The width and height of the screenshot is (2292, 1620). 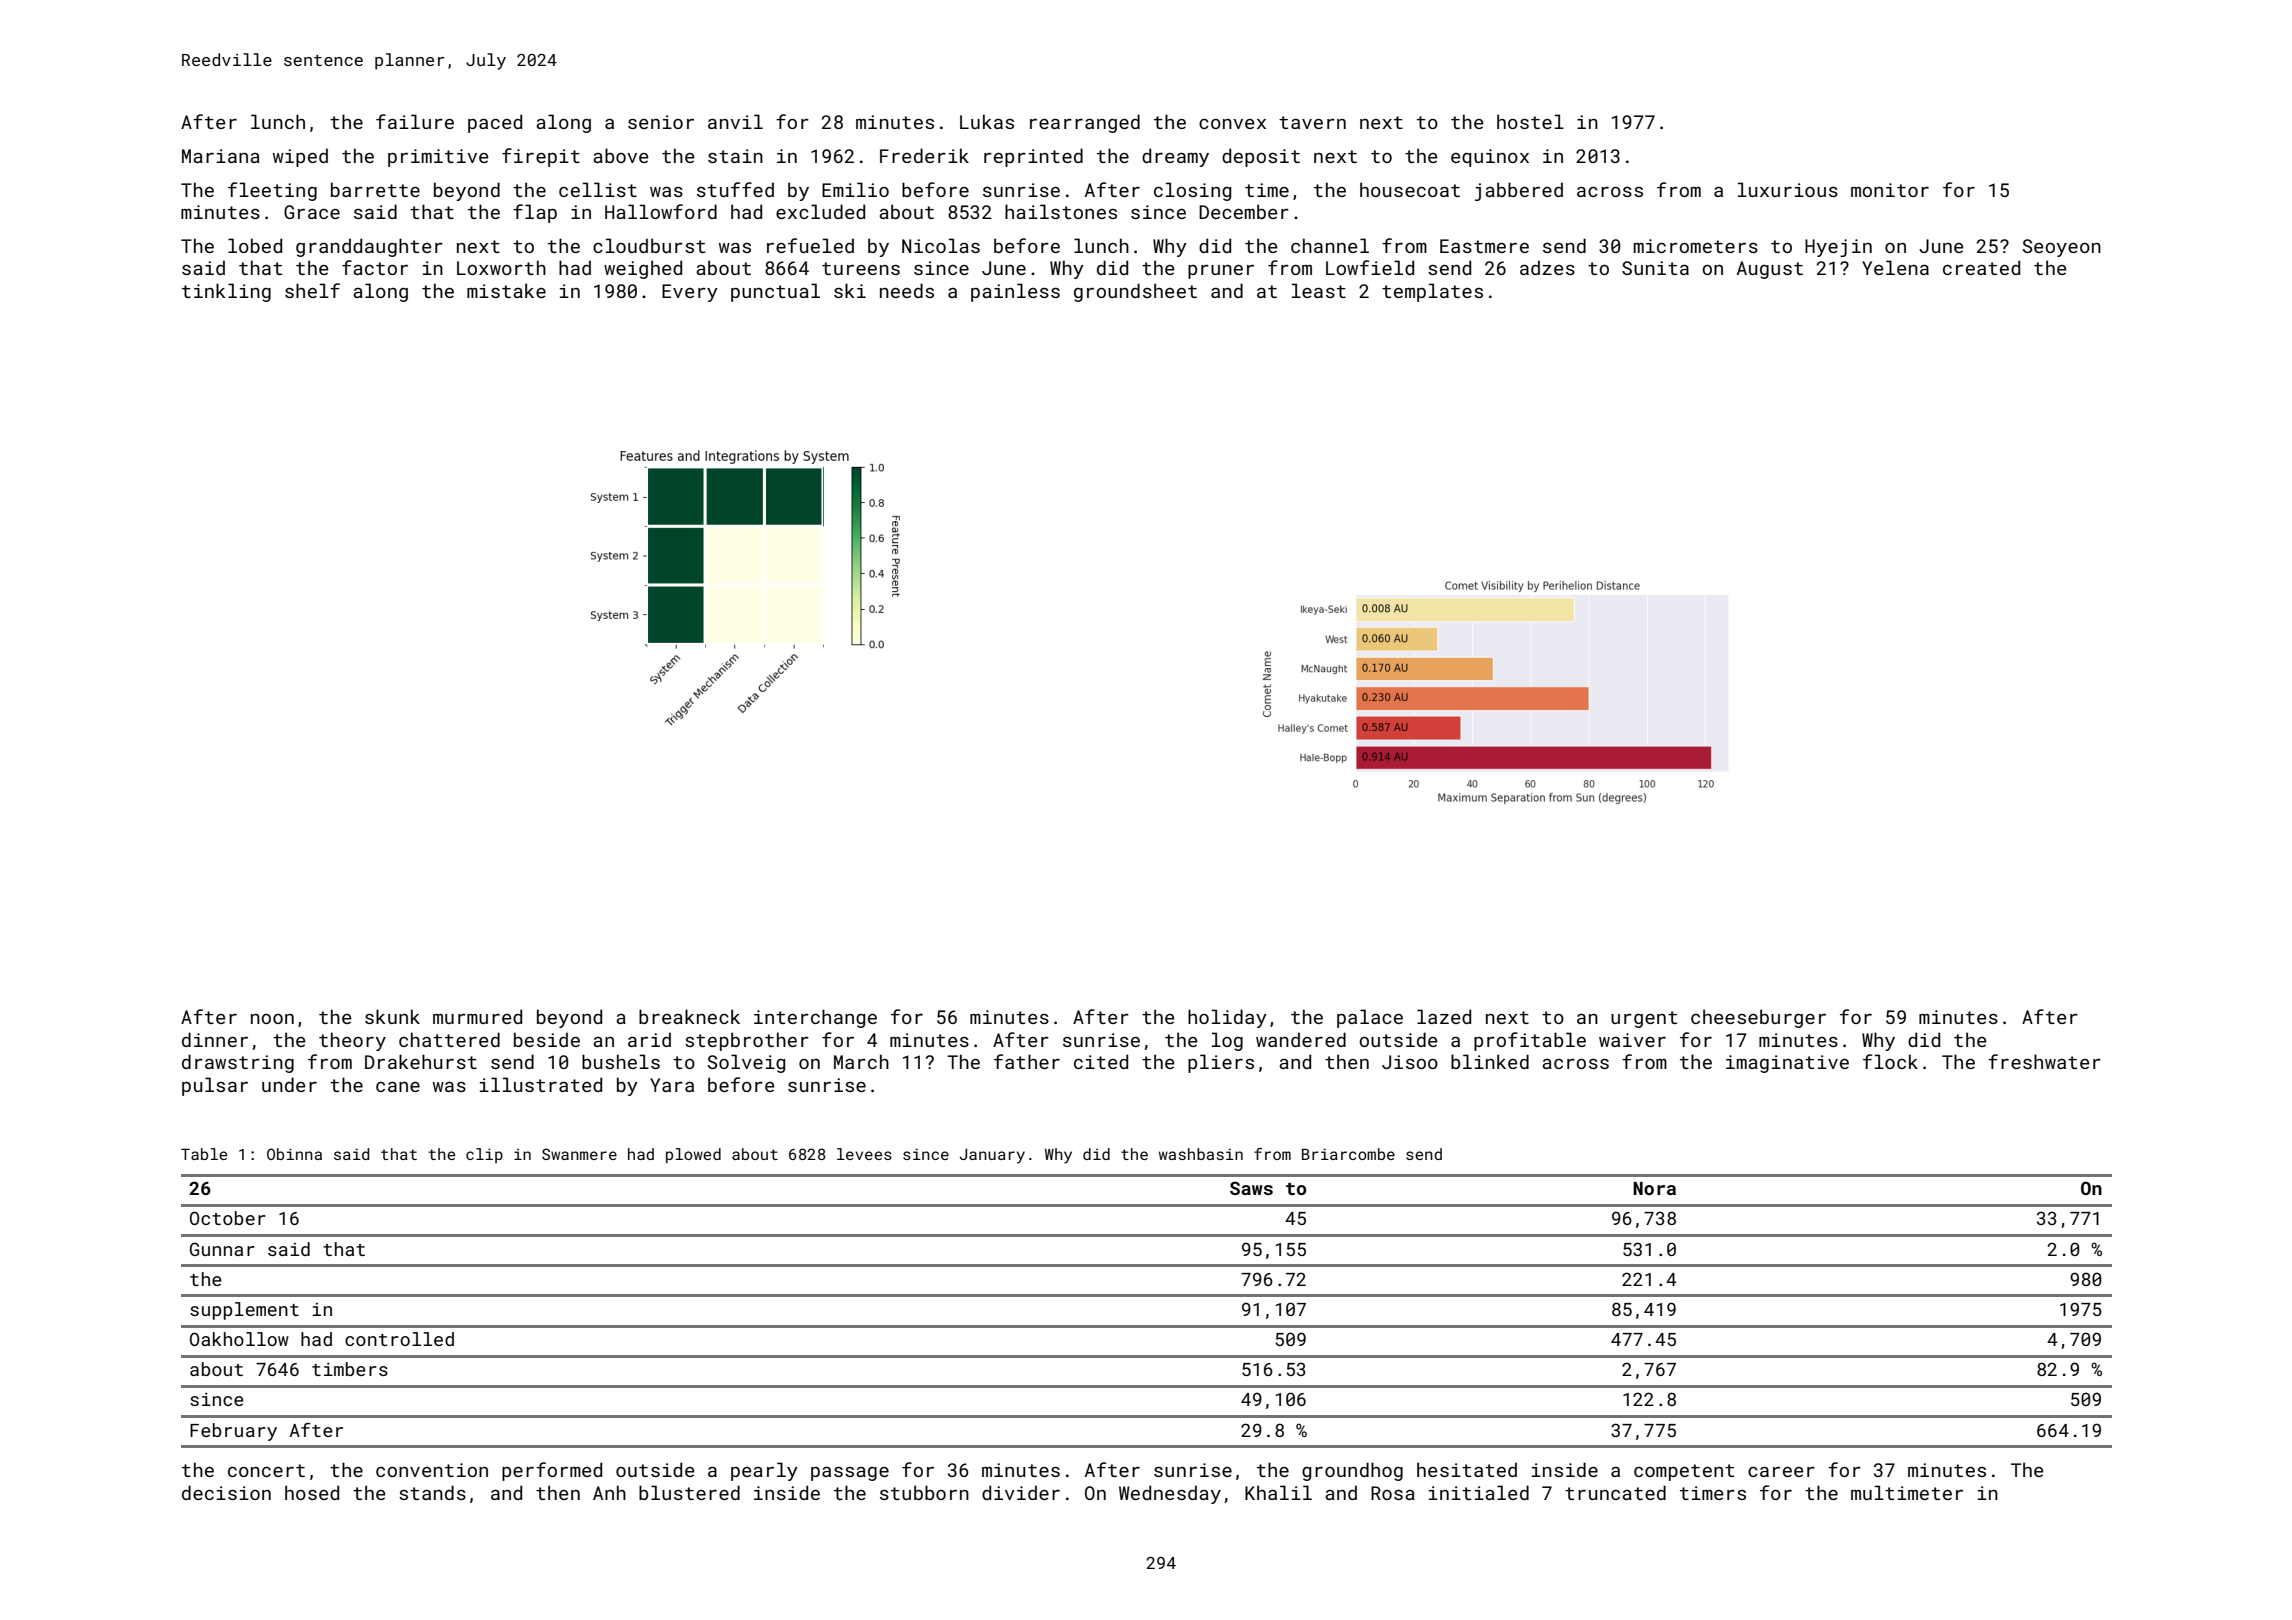 What do you see at coordinates (1479, 1492) in the screenshot?
I see `initialed` at bounding box center [1479, 1492].
